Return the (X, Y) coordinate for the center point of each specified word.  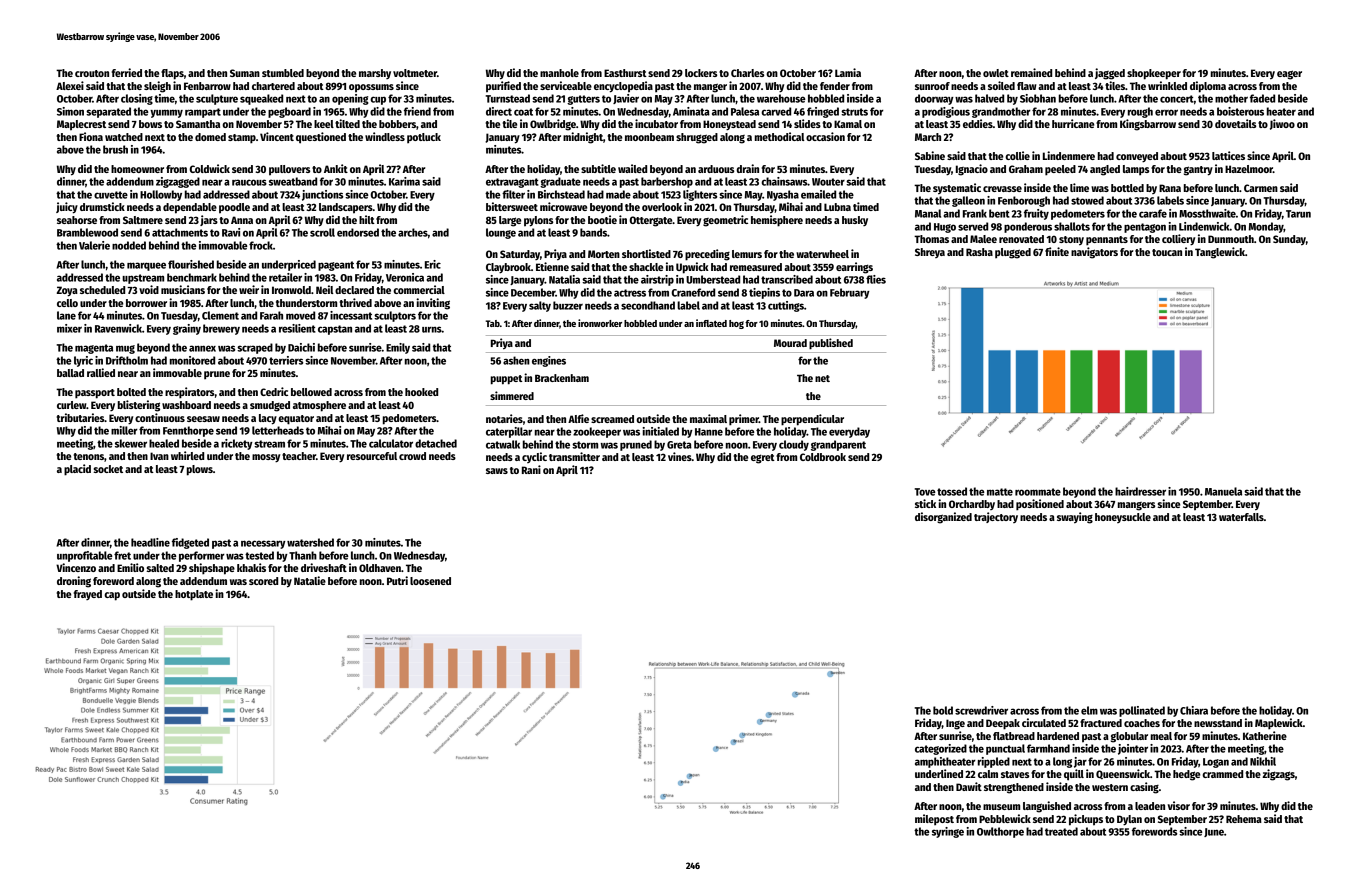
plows (200, 470)
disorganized (943, 518)
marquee (146, 266)
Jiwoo (1282, 124)
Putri (397, 580)
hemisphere (777, 221)
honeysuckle (1123, 518)
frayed (88, 595)
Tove (925, 492)
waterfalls (1241, 517)
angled (1105, 170)
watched (124, 137)
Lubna (837, 207)
